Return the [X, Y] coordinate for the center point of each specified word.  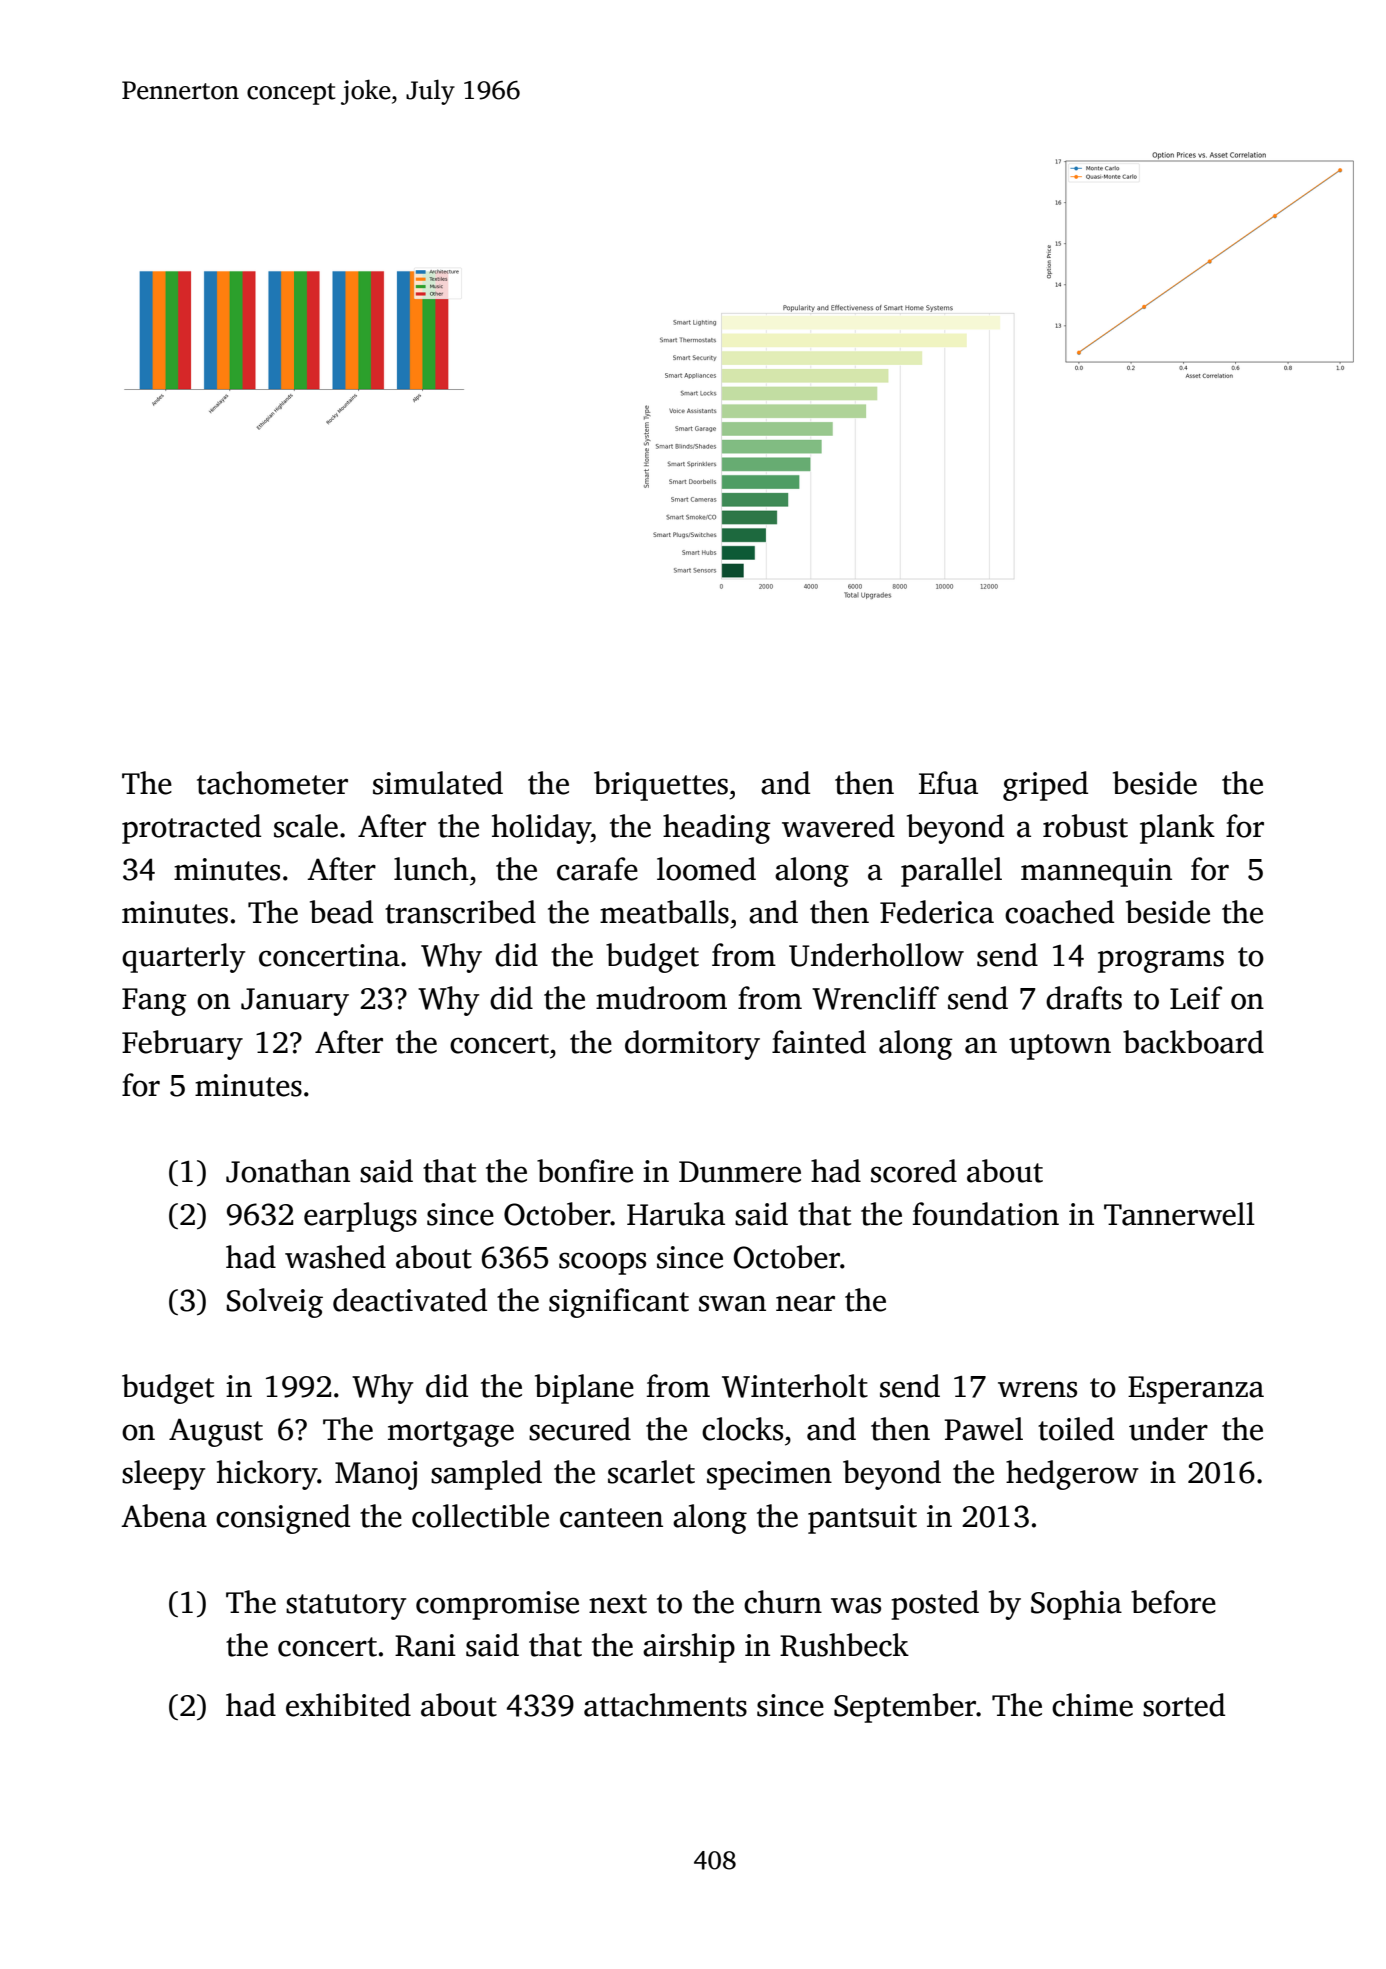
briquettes [661, 786]
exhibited [348, 1705]
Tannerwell [1179, 1214]
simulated [438, 783]
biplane [584, 1389]
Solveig [275, 1303]
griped [1045, 786]
